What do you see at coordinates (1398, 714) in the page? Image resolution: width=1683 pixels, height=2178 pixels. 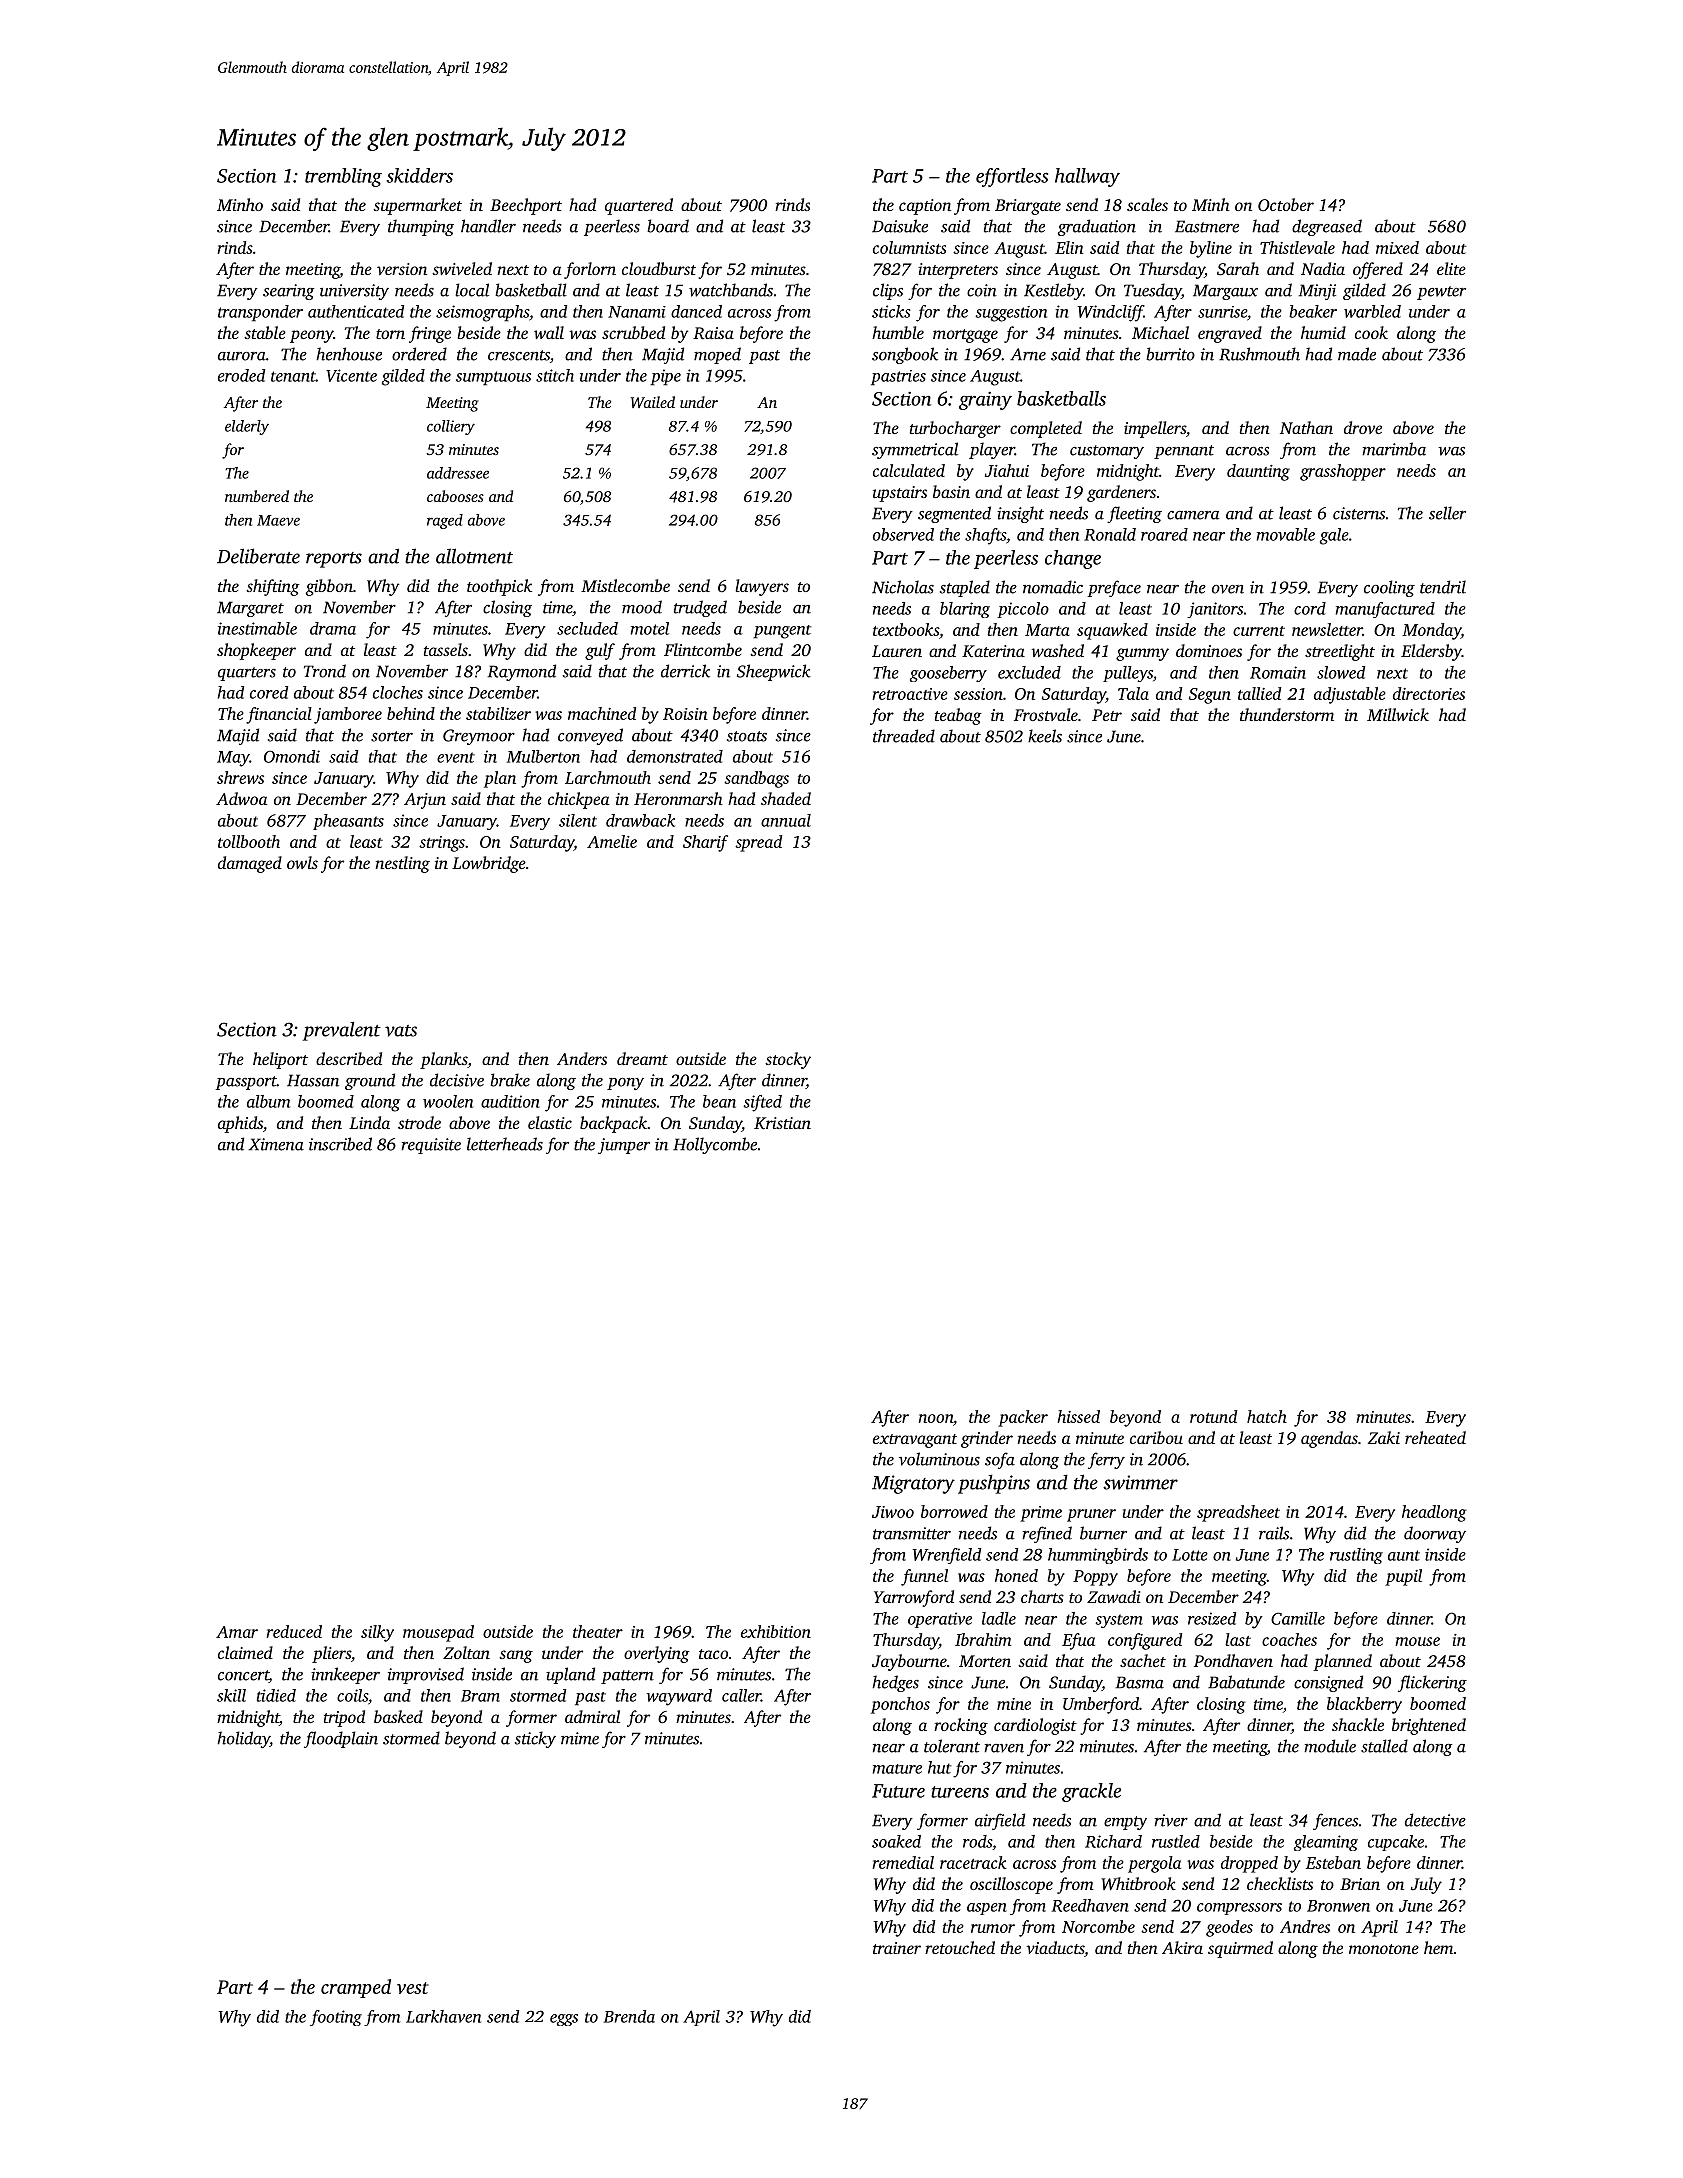 I see `Millwick` at bounding box center [1398, 714].
